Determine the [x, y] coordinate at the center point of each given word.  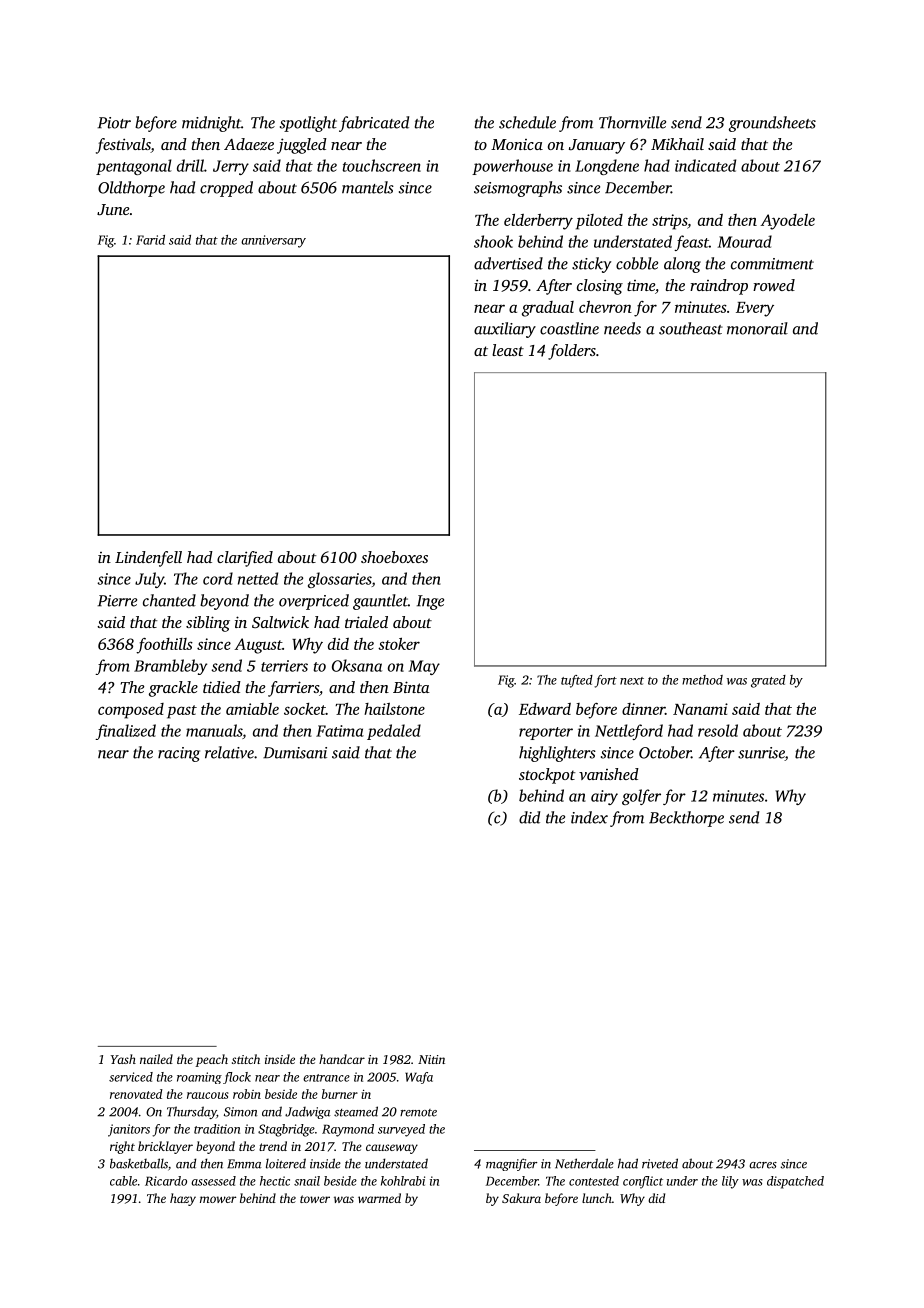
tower [315, 1199]
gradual [548, 309]
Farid [150, 240]
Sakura [521, 1198]
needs [622, 328]
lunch [597, 1198]
